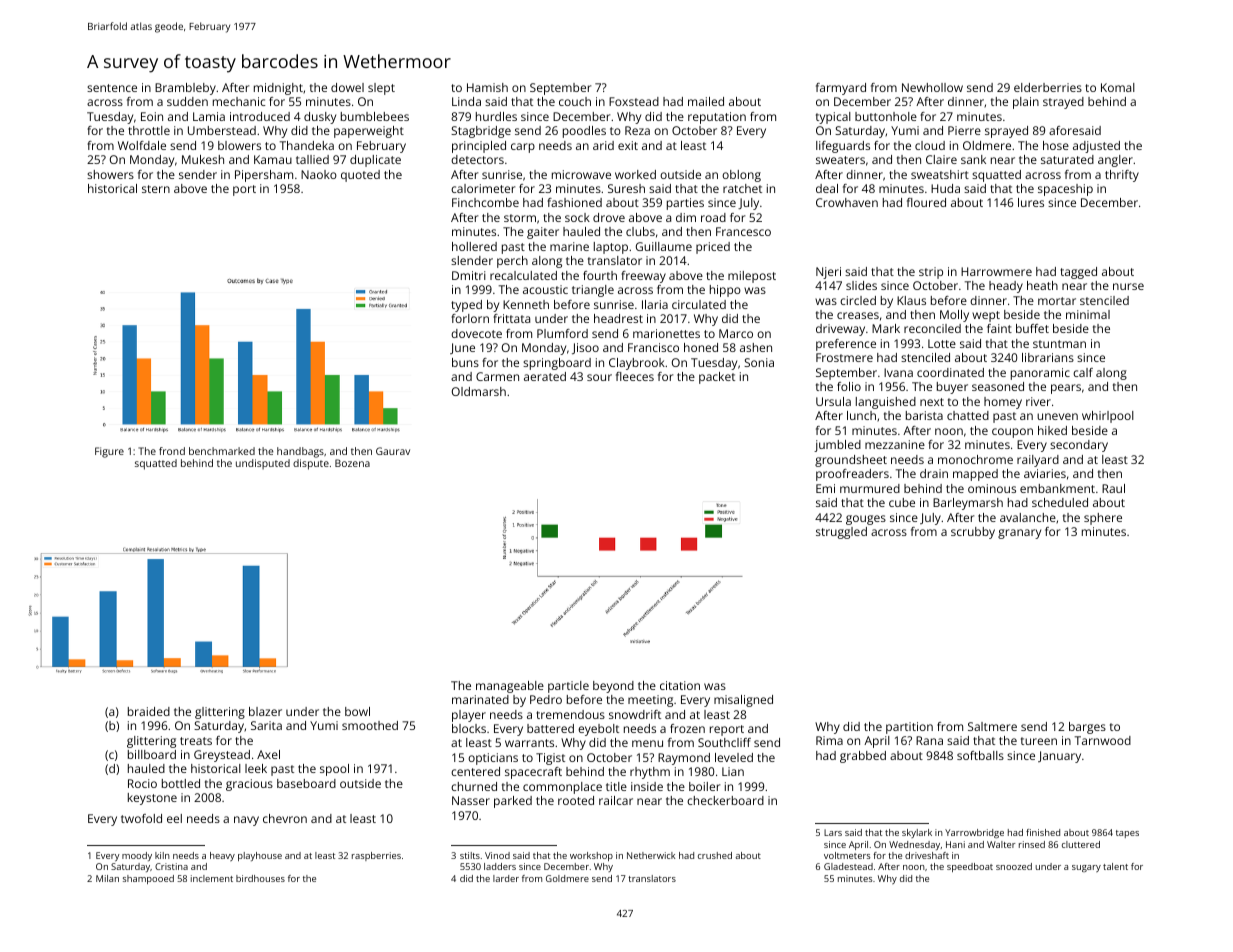  I want to click on scrubby, so click(973, 533).
